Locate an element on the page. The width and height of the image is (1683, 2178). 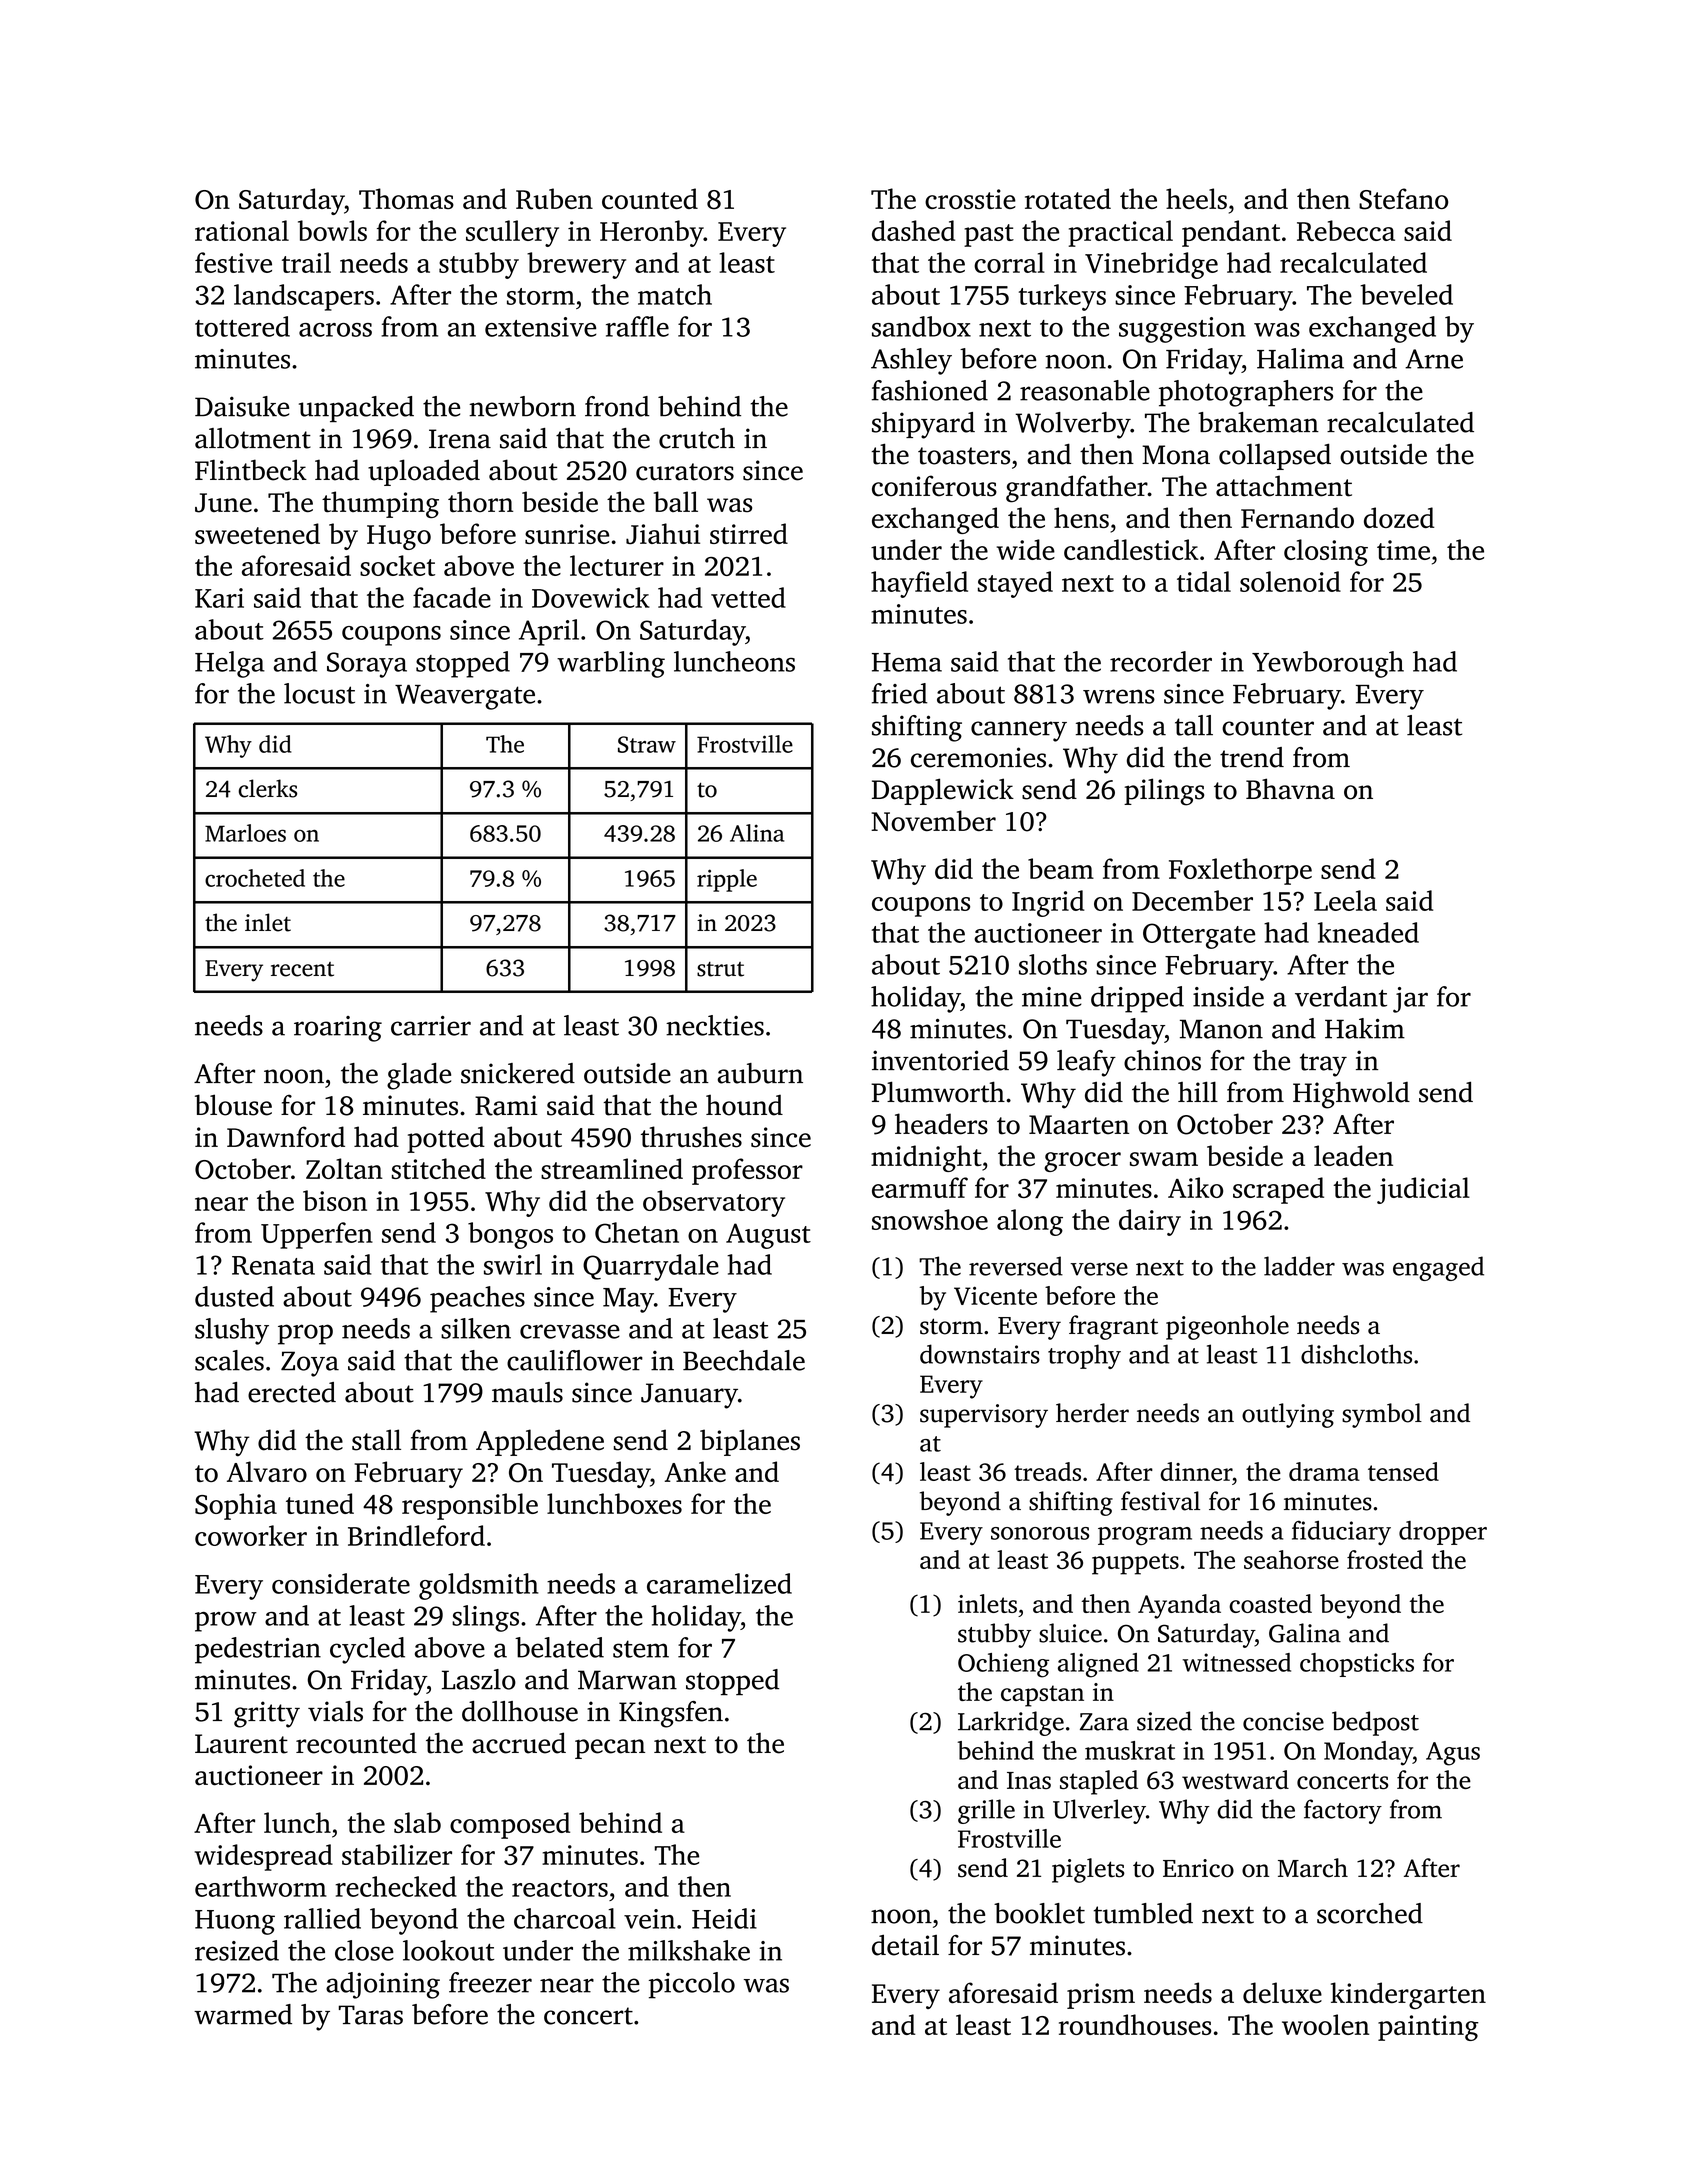
westward is located at coordinates (1235, 1779).
